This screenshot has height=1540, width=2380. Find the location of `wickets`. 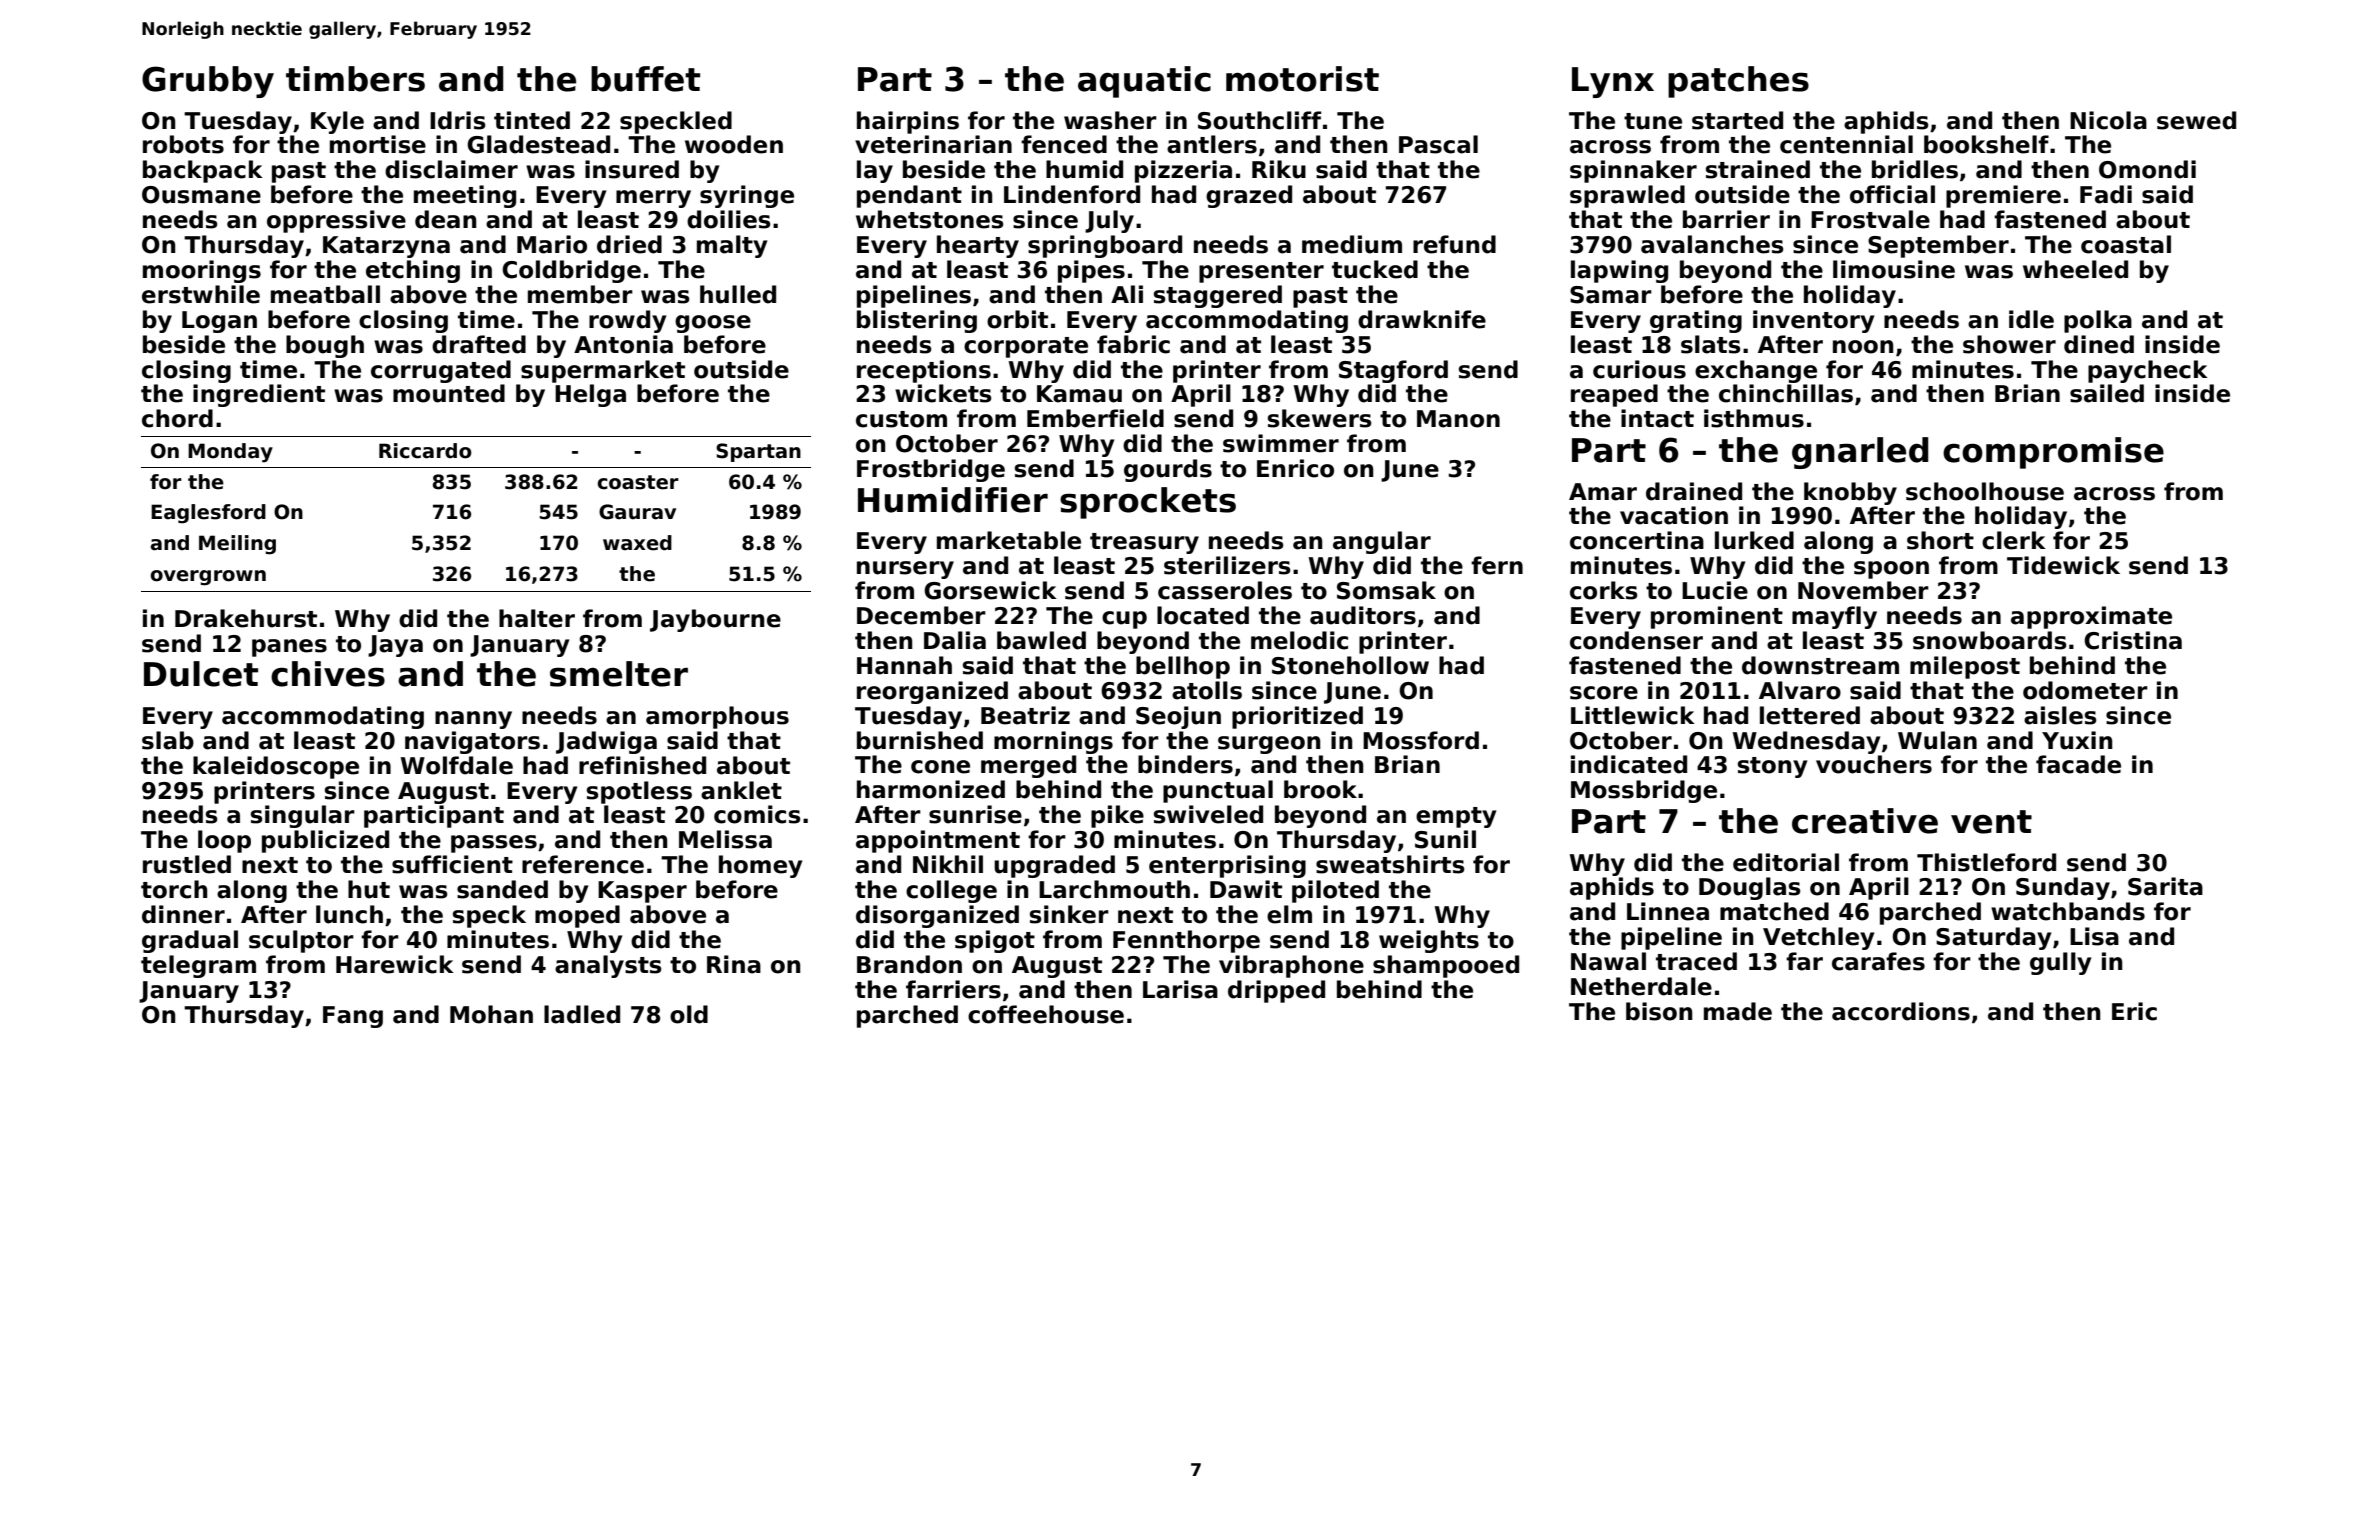

wickets is located at coordinates (943, 393).
